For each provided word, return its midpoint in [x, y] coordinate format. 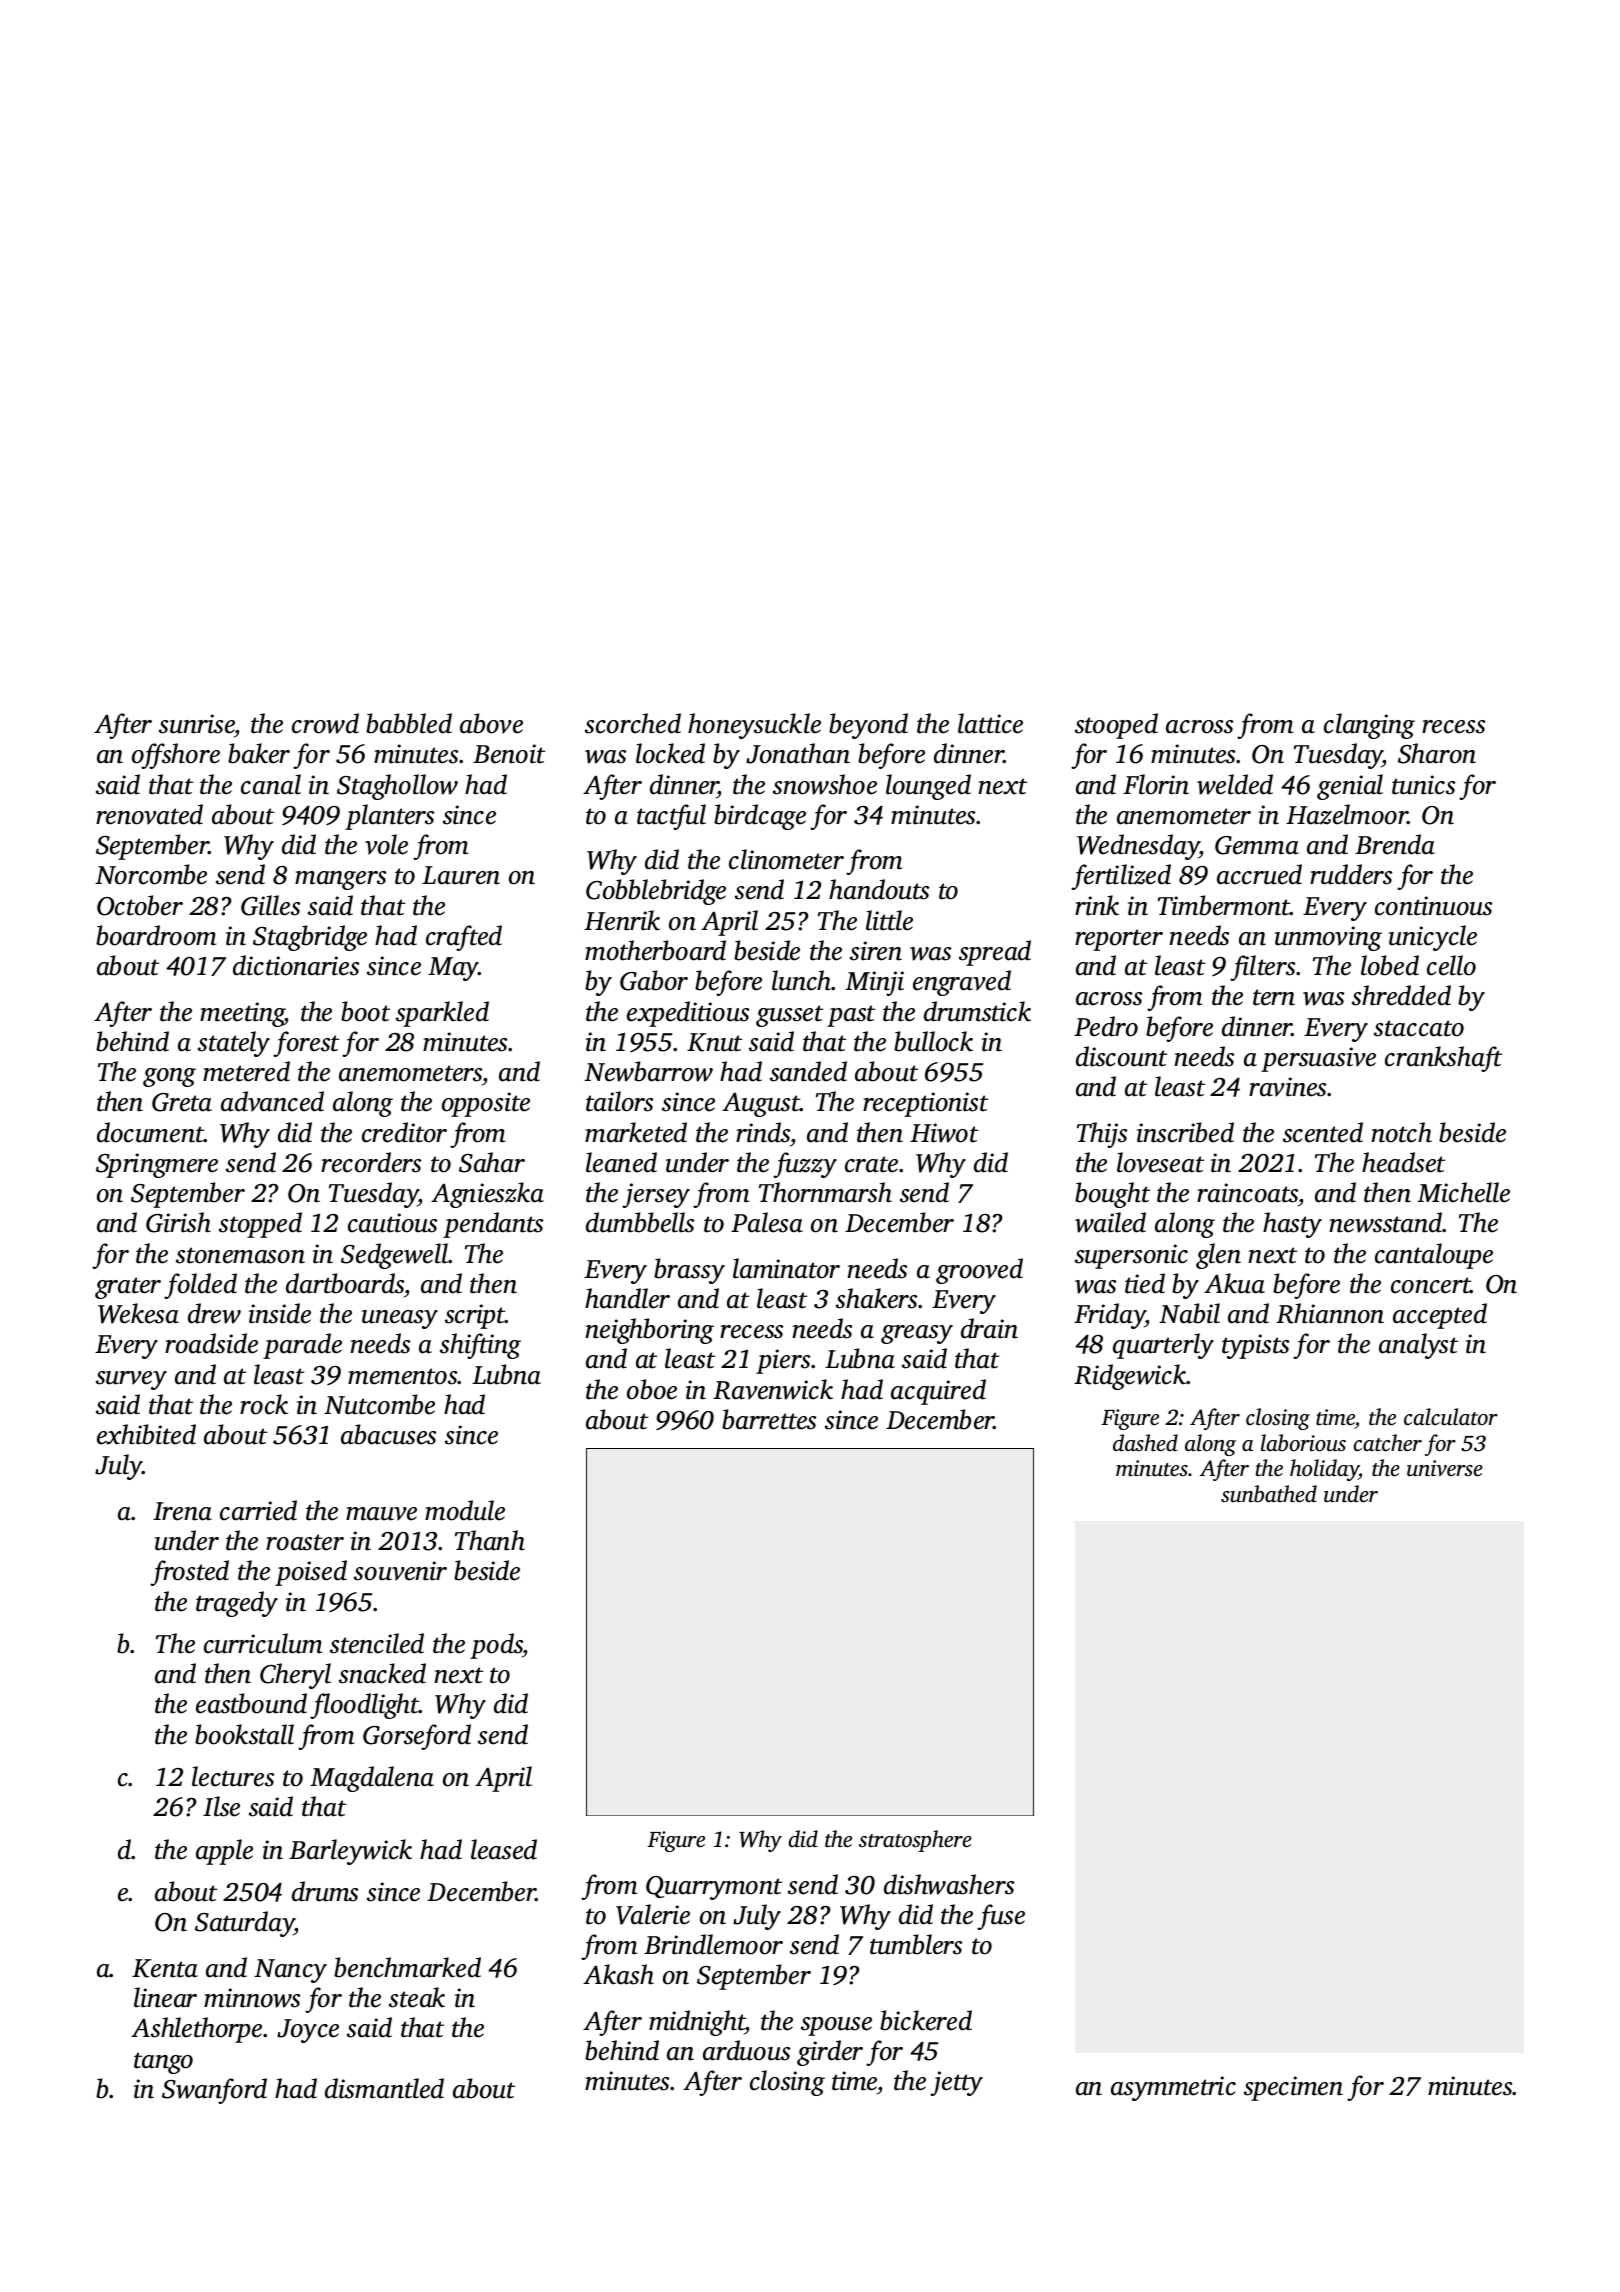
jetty [956, 2083]
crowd [325, 723]
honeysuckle [754, 726]
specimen [1293, 2088]
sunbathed [1269, 1494]
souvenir [400, 1571]
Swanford [214, 2091]
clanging [1369, 726]
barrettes [769, 1419]
